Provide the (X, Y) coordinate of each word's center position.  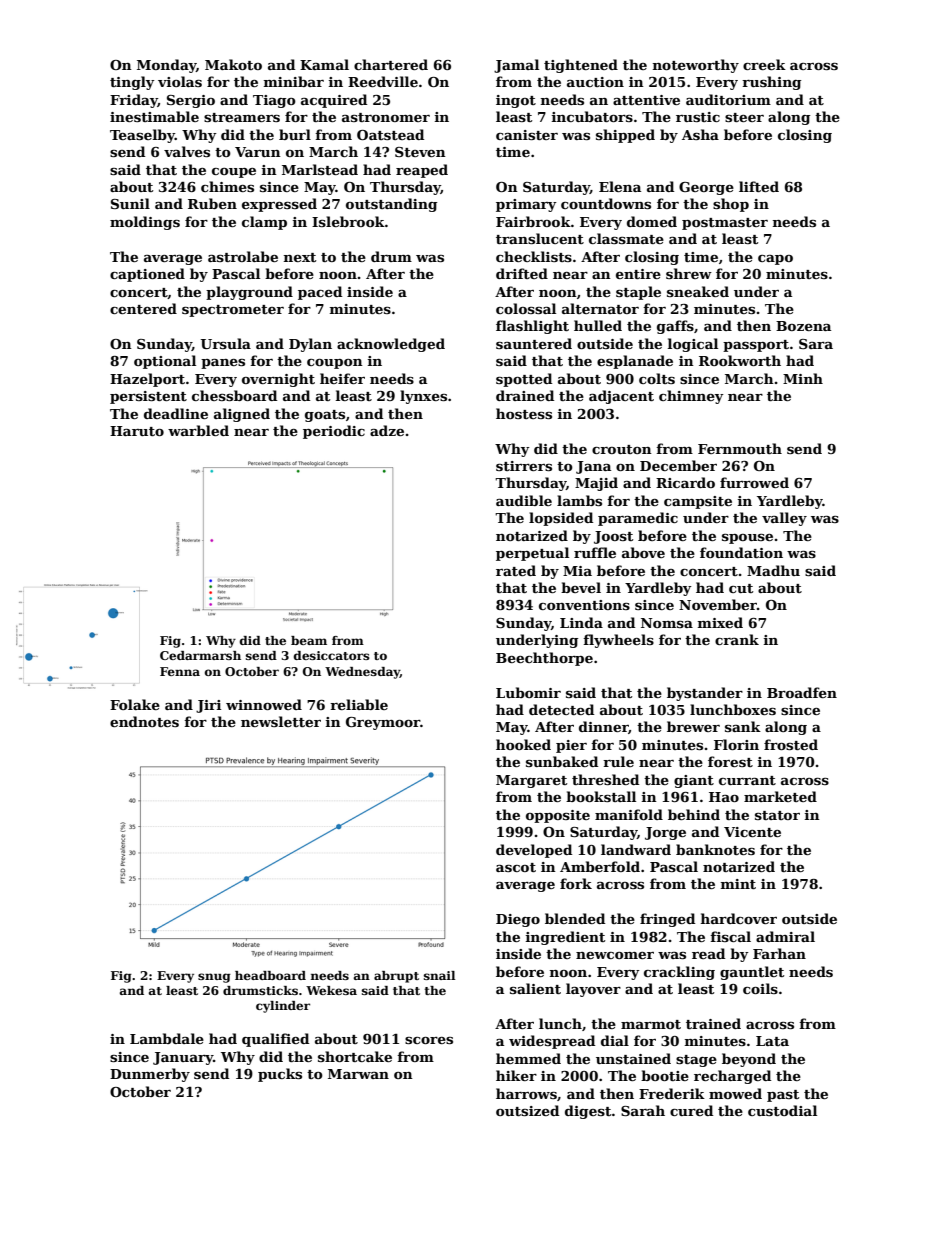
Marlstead (320, 169)
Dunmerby (150, 1075)
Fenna (180, 671)
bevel (581, 587)
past (783, 1096)
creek (764, 64)
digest (588, 1112)
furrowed (754, 482)
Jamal (516, 66)
